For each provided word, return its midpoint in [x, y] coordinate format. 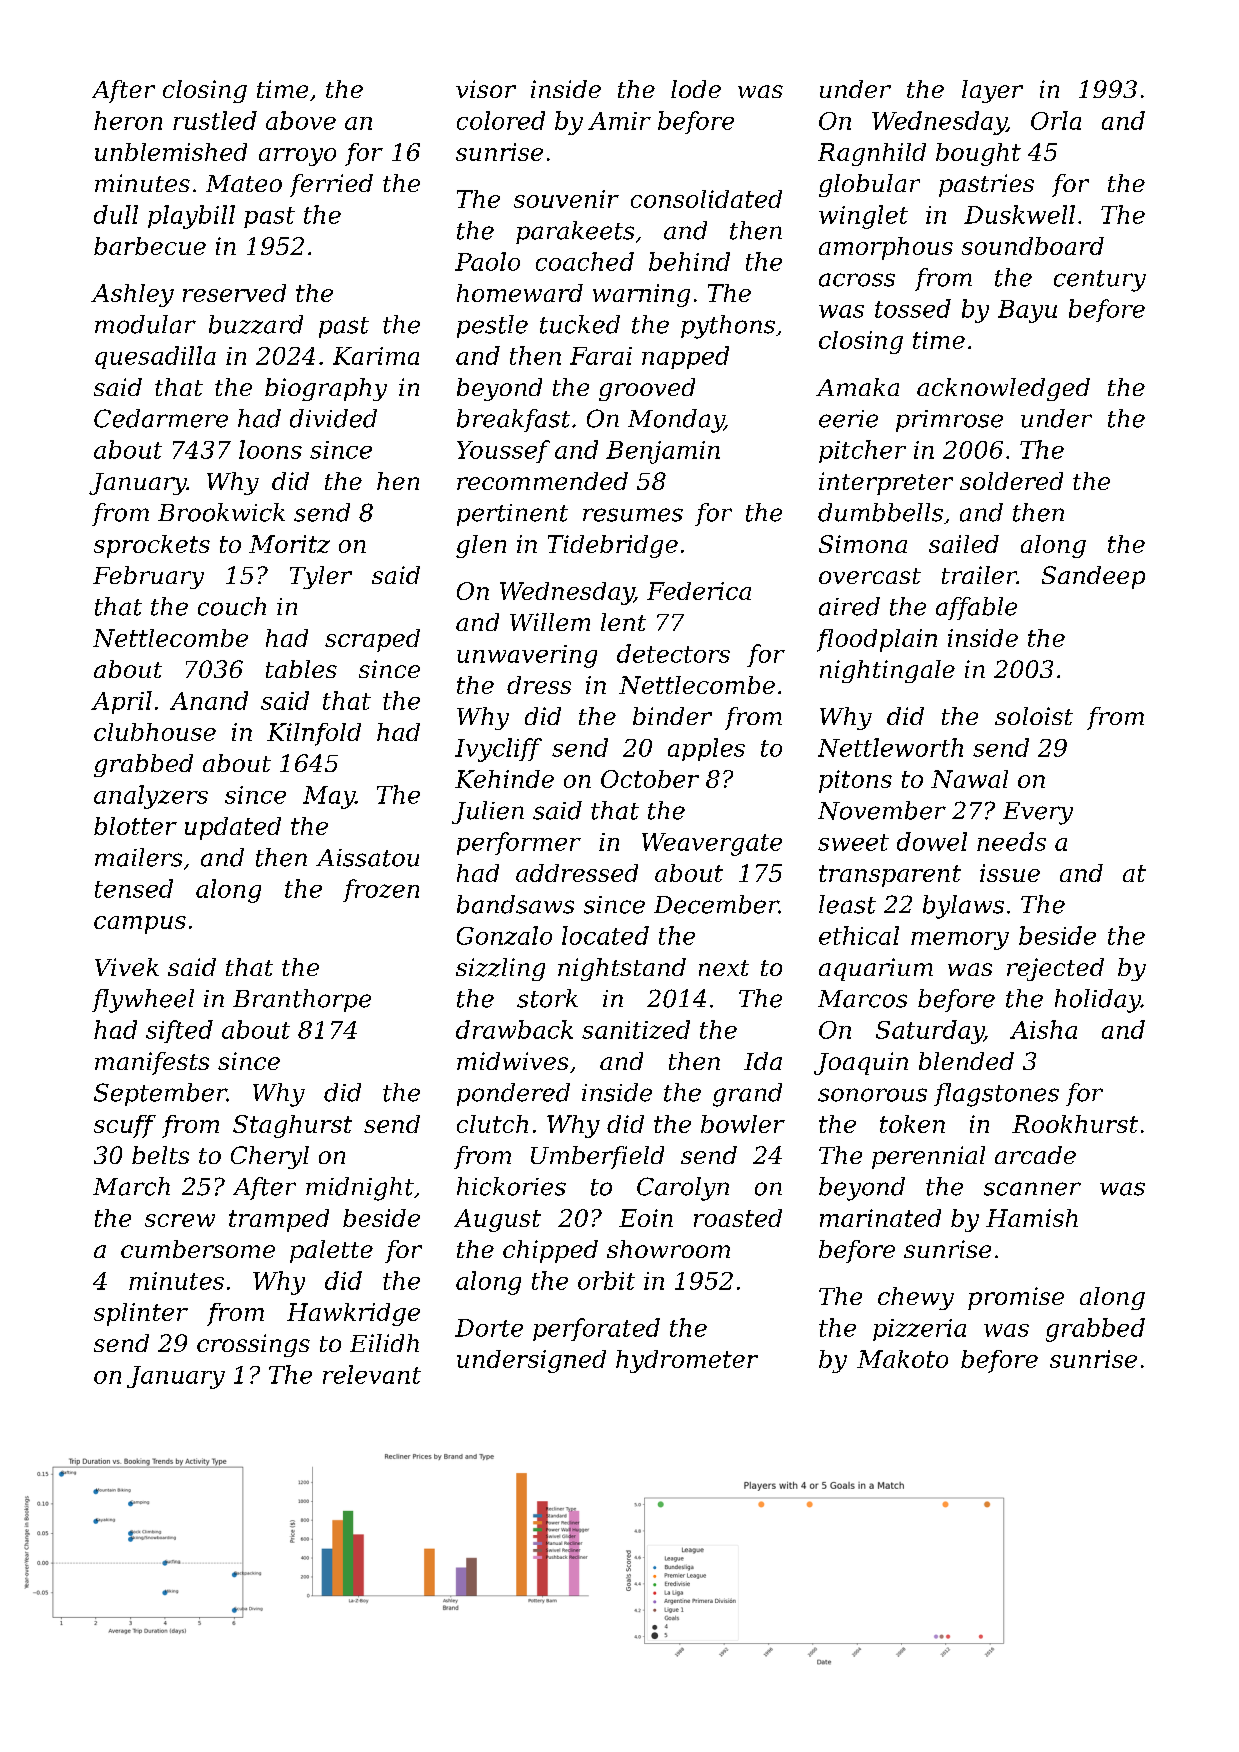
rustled [215, 120]
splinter [141, 1314]
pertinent [512, 515]
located [605, 935]
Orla [1056, 120]
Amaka [857, 387]
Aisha [1043, 1029]
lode [696, 89]
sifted [179, 1031]
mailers [138, 857]
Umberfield [597, 1157]
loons [270, 449]
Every [1038, 813]
